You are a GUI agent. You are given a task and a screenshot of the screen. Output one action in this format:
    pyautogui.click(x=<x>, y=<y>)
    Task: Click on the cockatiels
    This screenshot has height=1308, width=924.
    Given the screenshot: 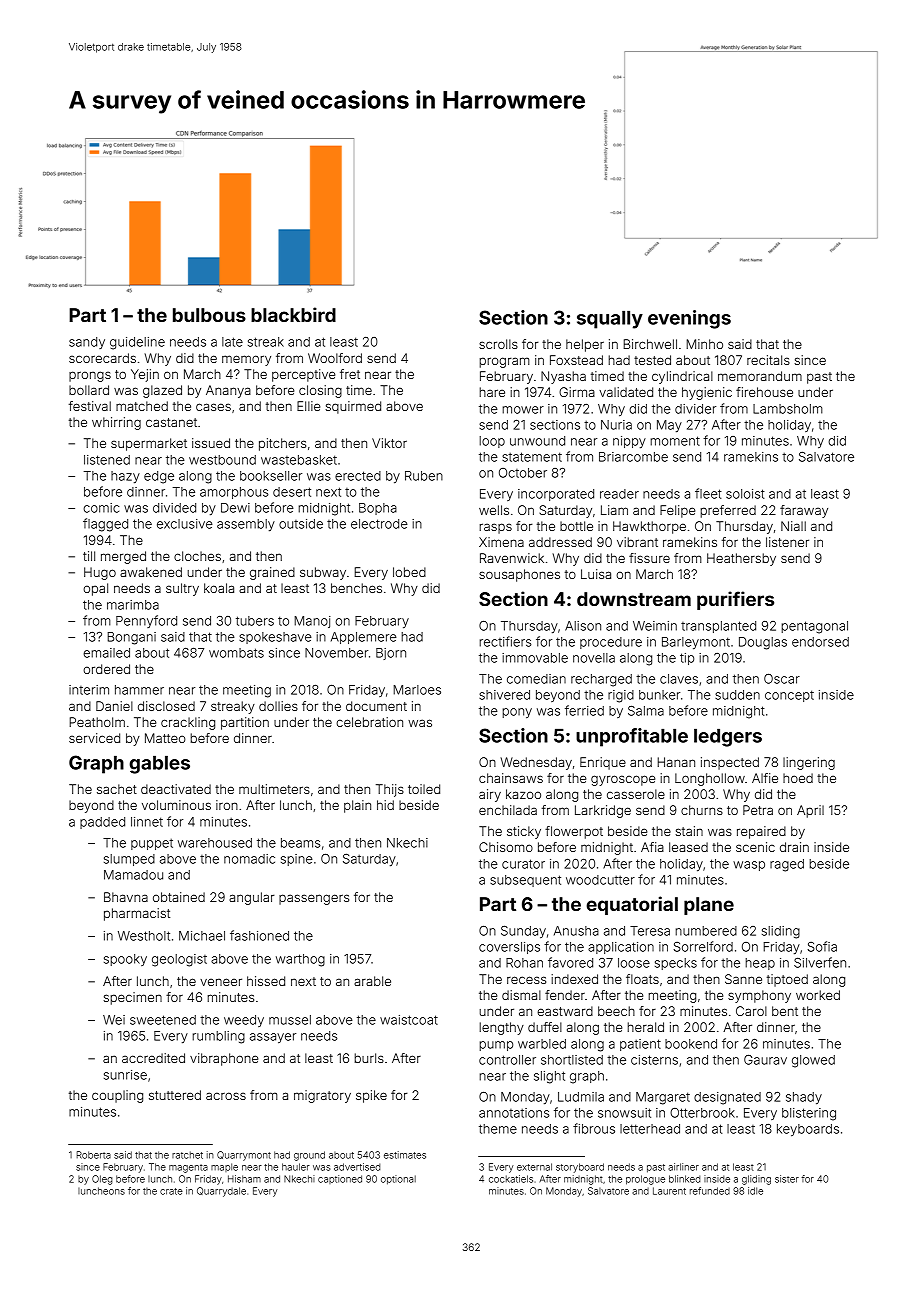 What is the action you would take?
    pyautogui.click(x=511, y=1179)
